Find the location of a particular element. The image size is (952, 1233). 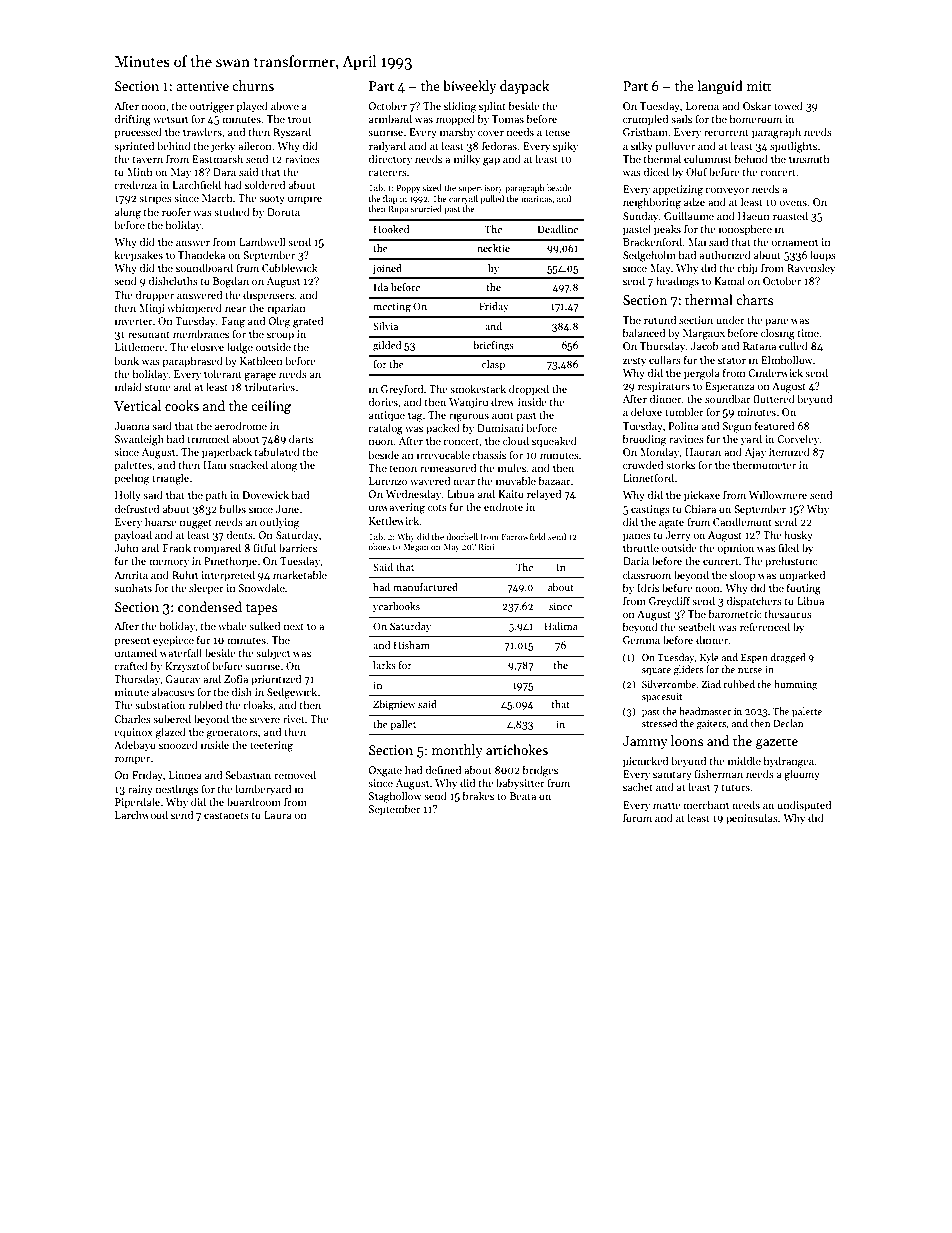

darts is located at coordinates (301, 438).
